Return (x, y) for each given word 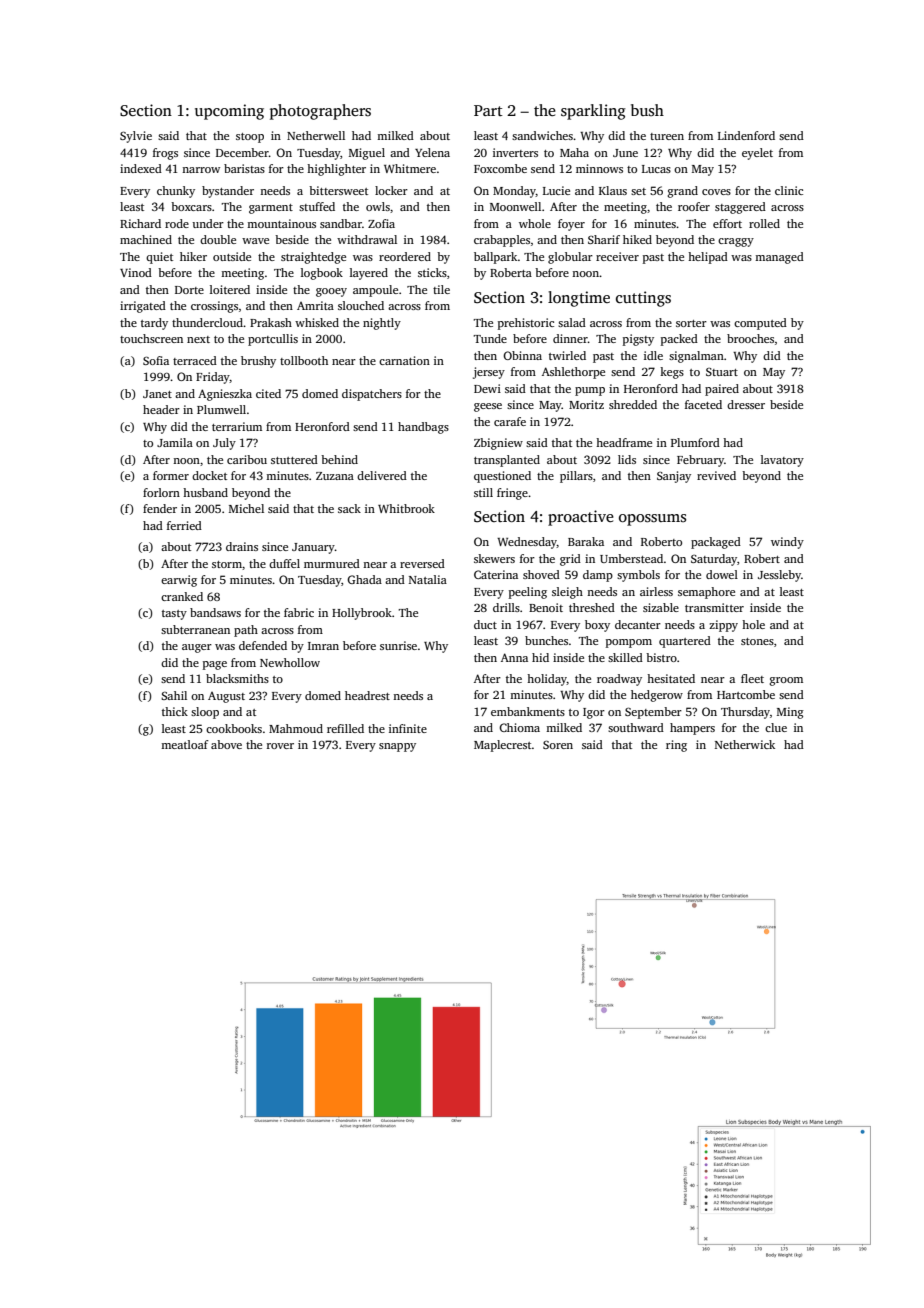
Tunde (490, 338)
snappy (397, 747)
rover (280, 746)
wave (255, 241)
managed (779, 258)
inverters (515, 152)
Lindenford (746, 135)
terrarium (237, 426)
